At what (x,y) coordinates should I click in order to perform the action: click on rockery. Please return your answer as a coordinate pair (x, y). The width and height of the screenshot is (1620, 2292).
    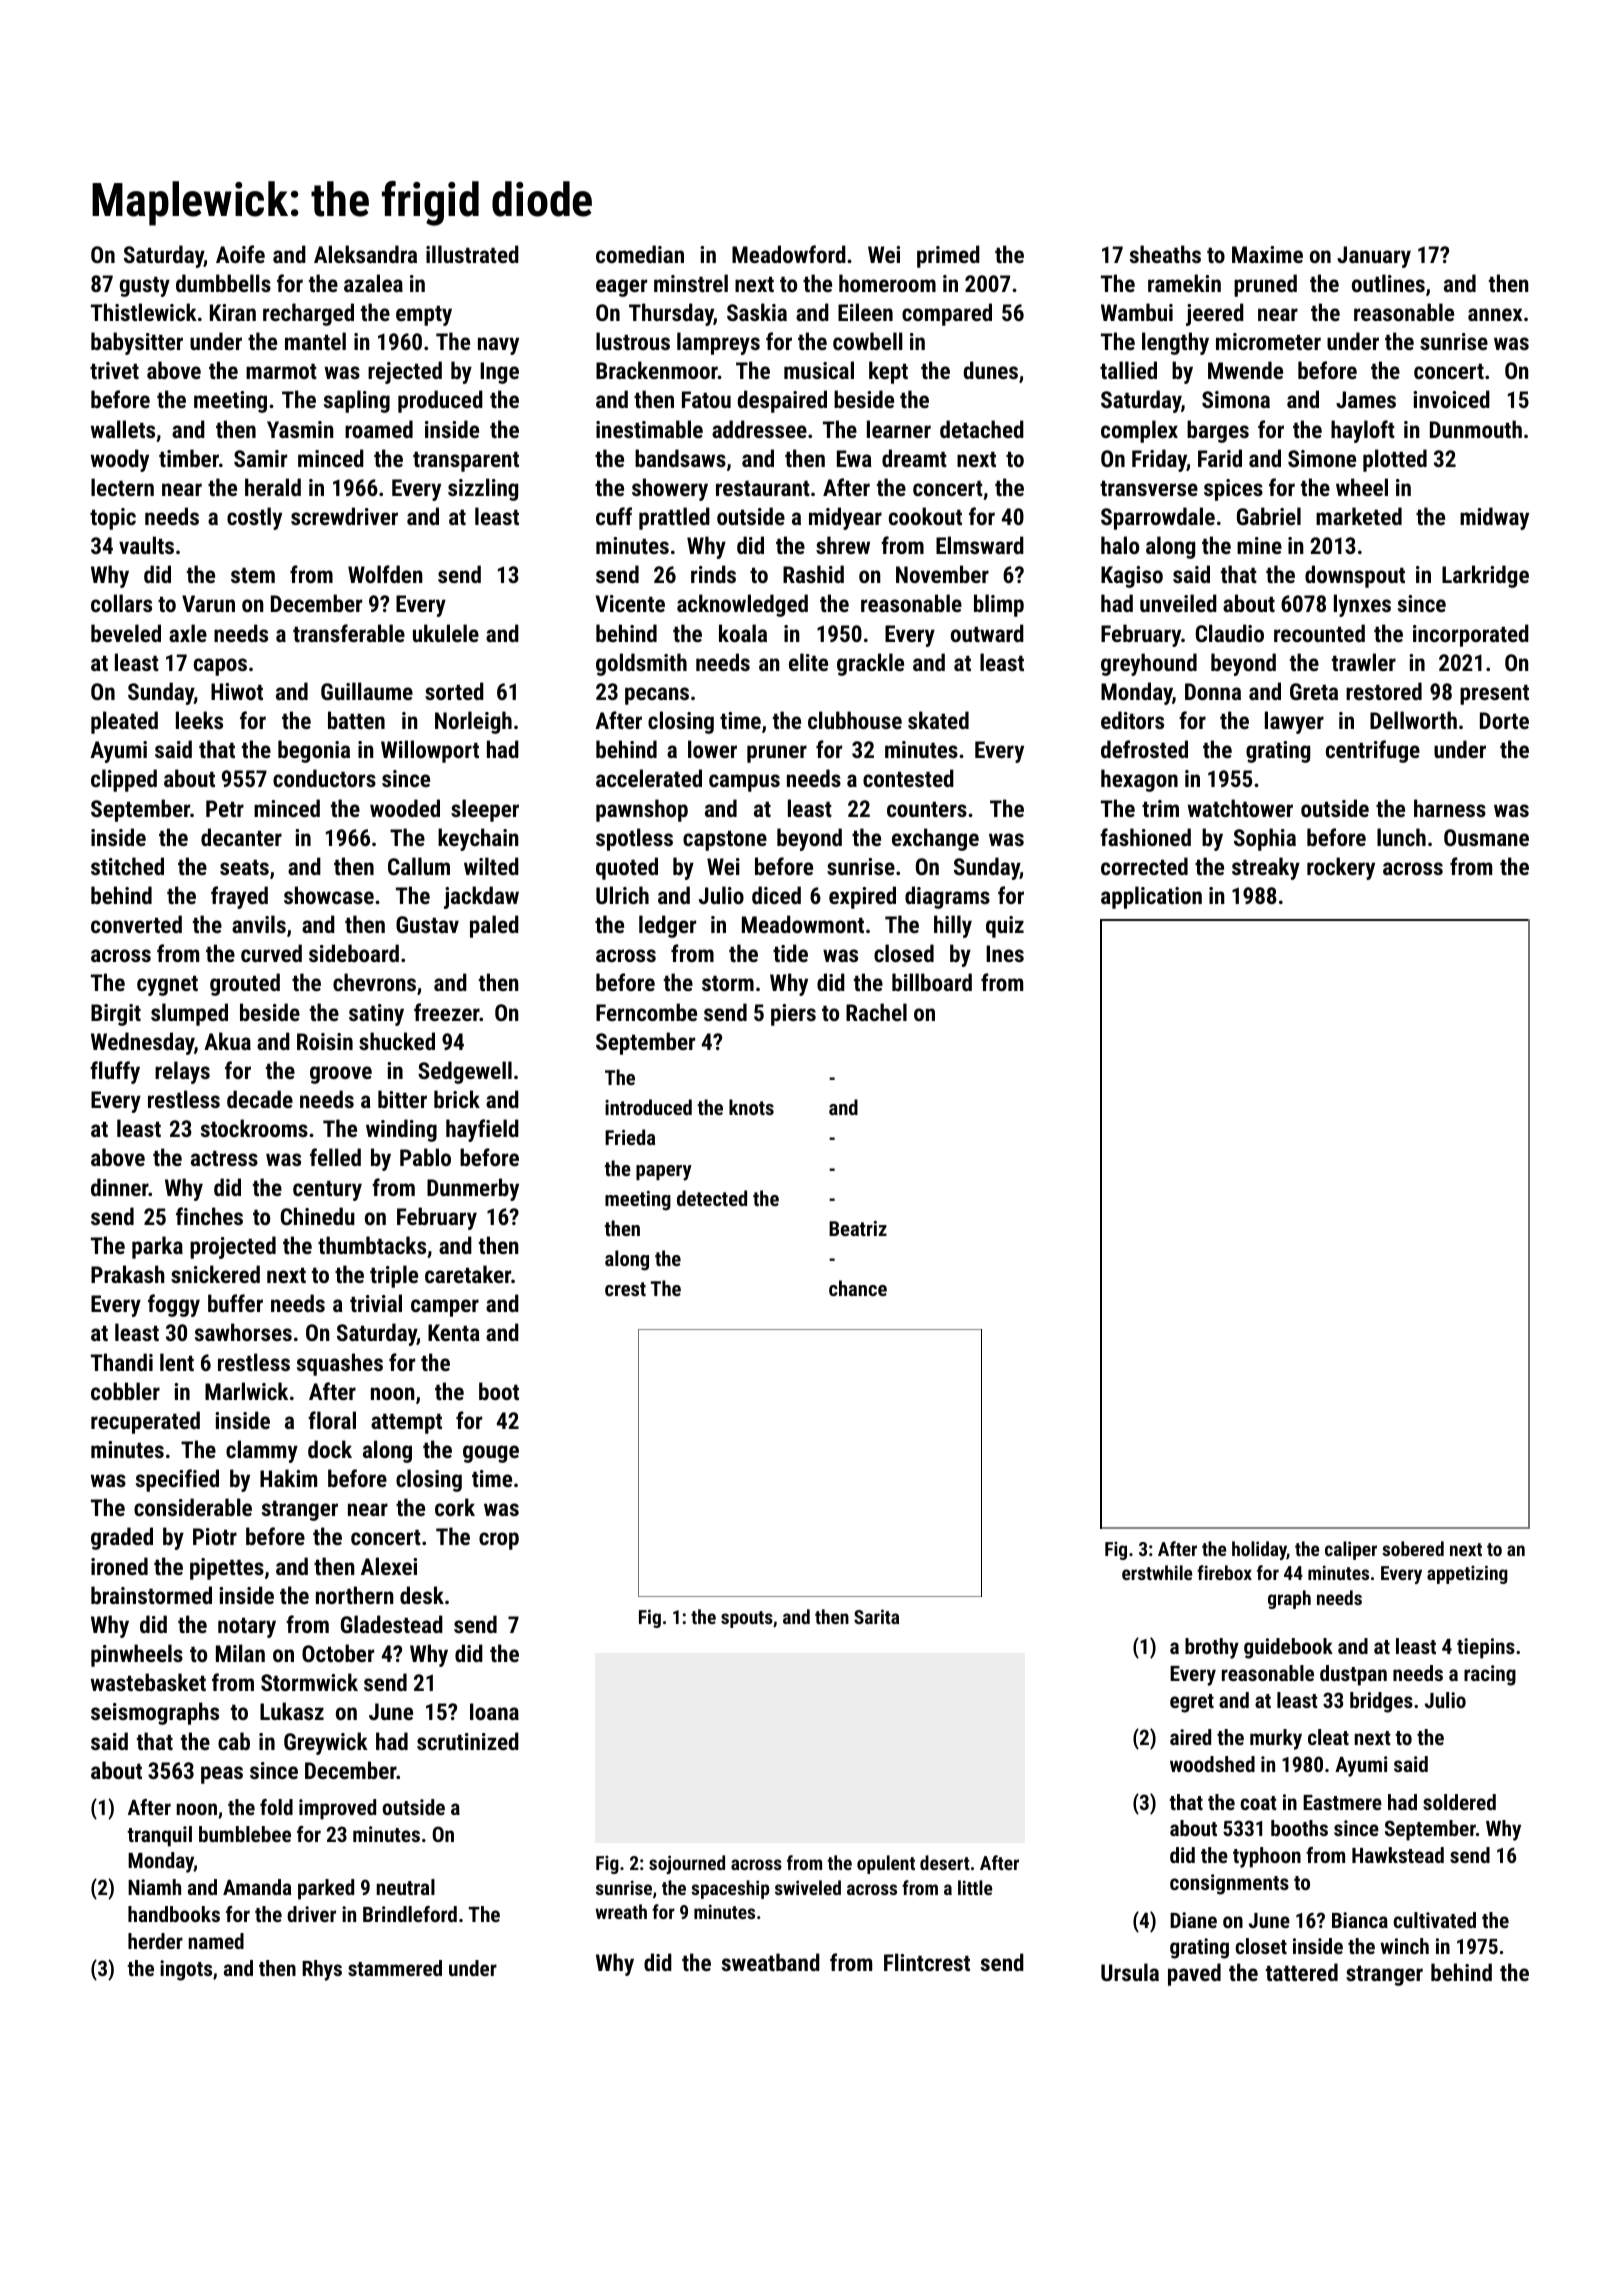
    Looking at the image, I should click on (1341, 868).
